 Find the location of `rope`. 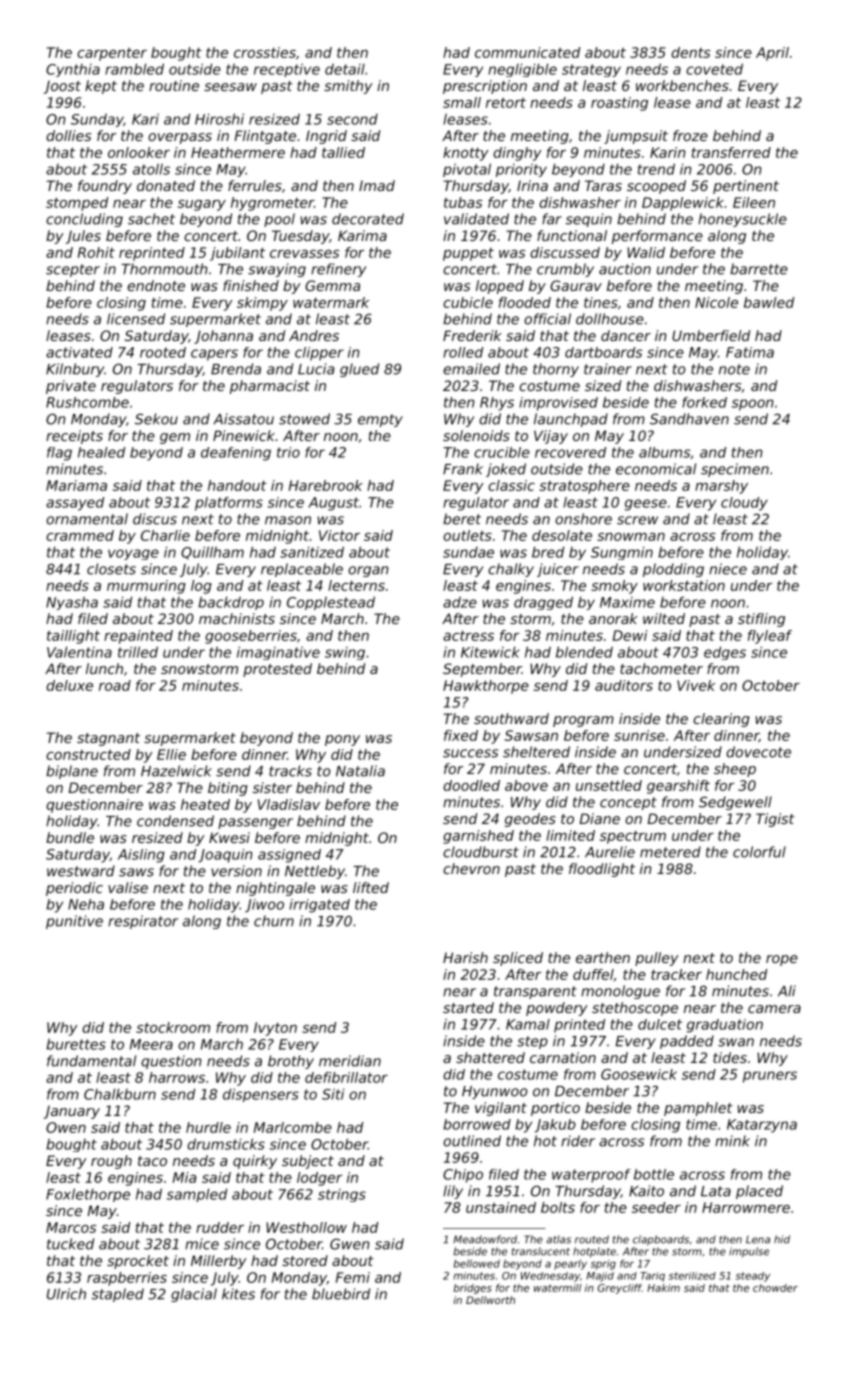

rope is located at coordinates (782, 960).
